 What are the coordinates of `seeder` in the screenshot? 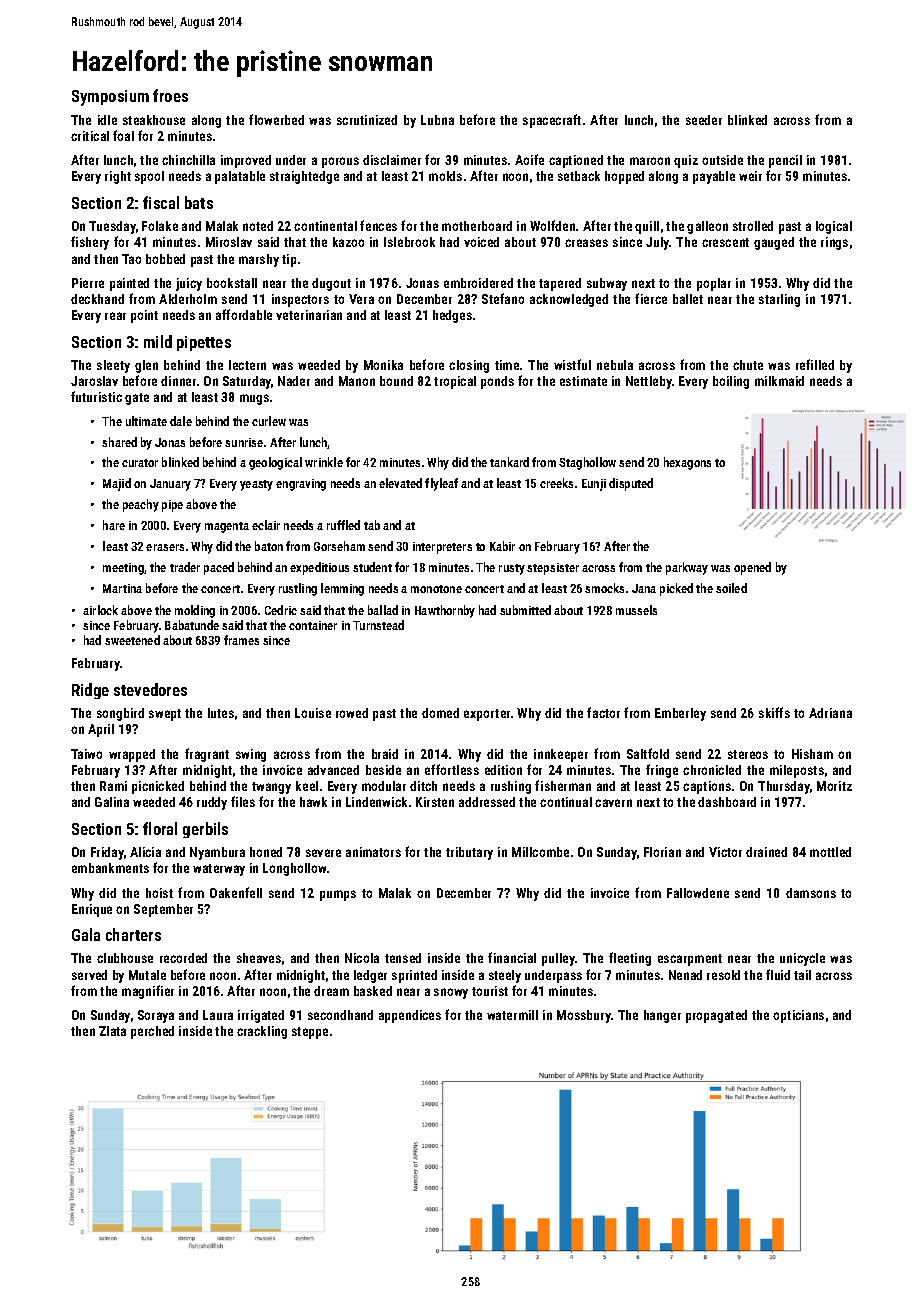 It's located at (704, 120).
